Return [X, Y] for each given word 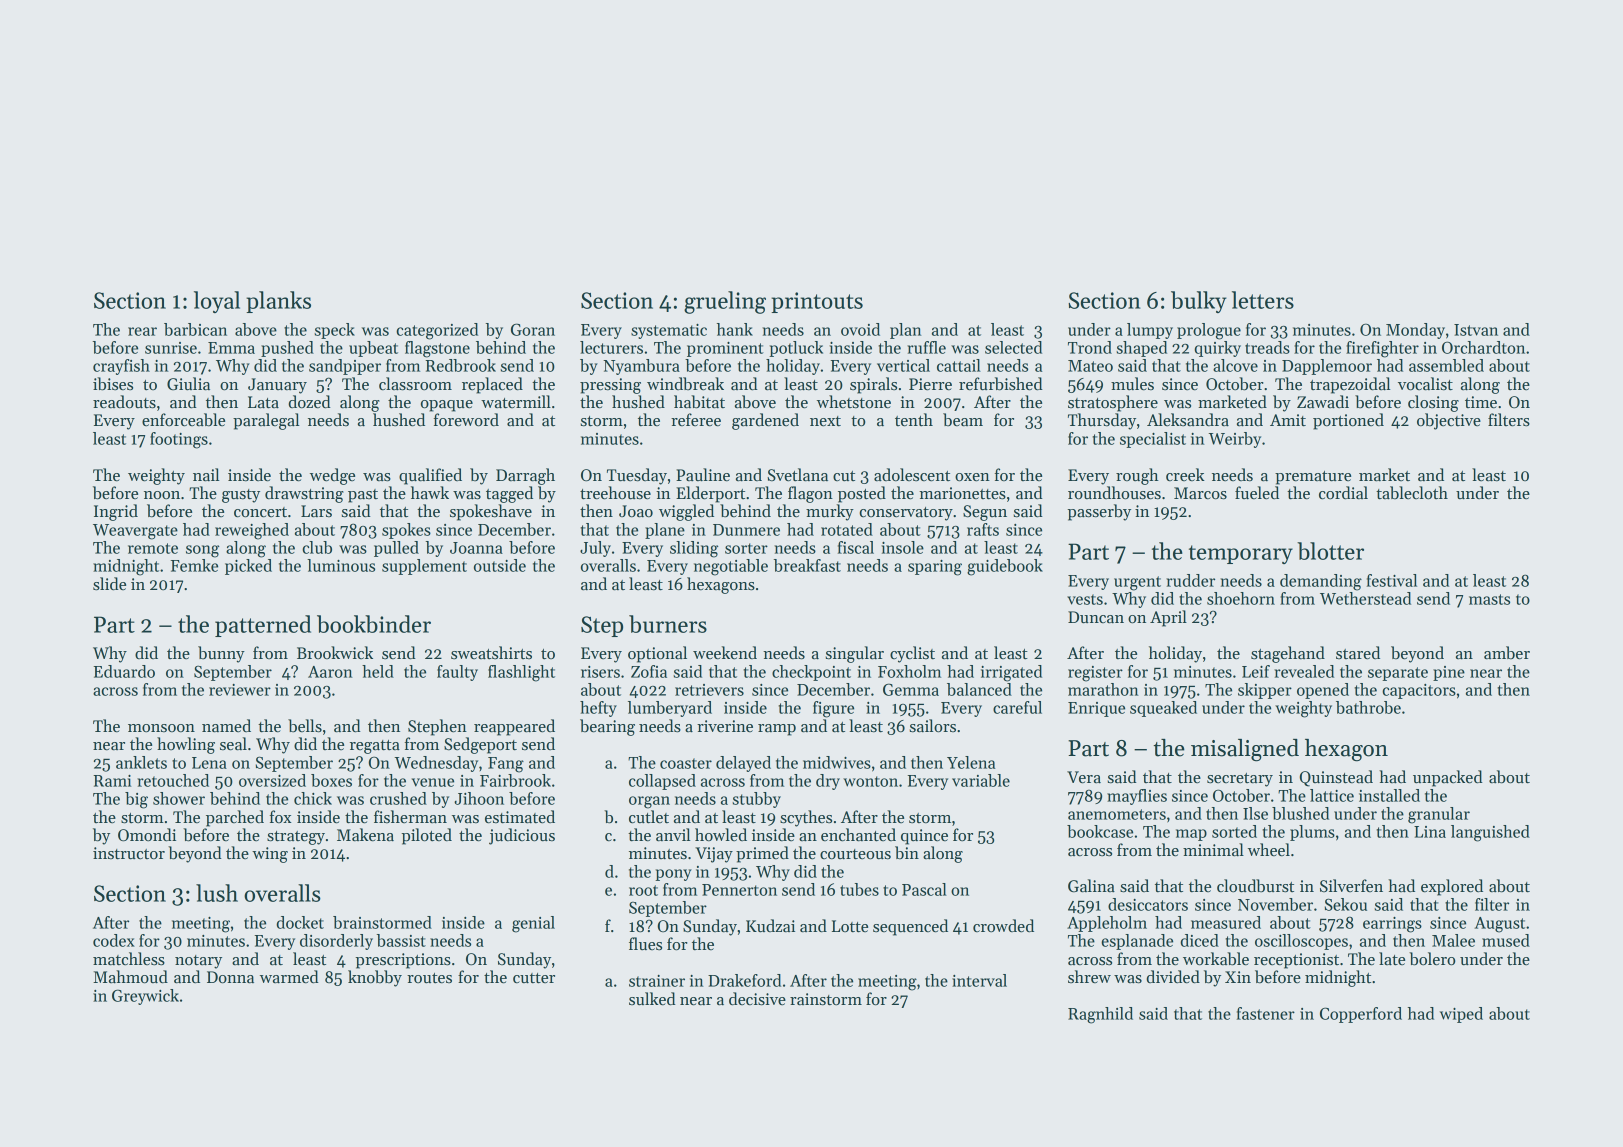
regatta [375, 747]
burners [668, 624]
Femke [194, 565]
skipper [1265, 691]
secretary [1240, 780]
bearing [607, 727]
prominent [725, 349]
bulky [1199, 302]
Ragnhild [1100, 1015]
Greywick [145, 997]
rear [142, 331]
